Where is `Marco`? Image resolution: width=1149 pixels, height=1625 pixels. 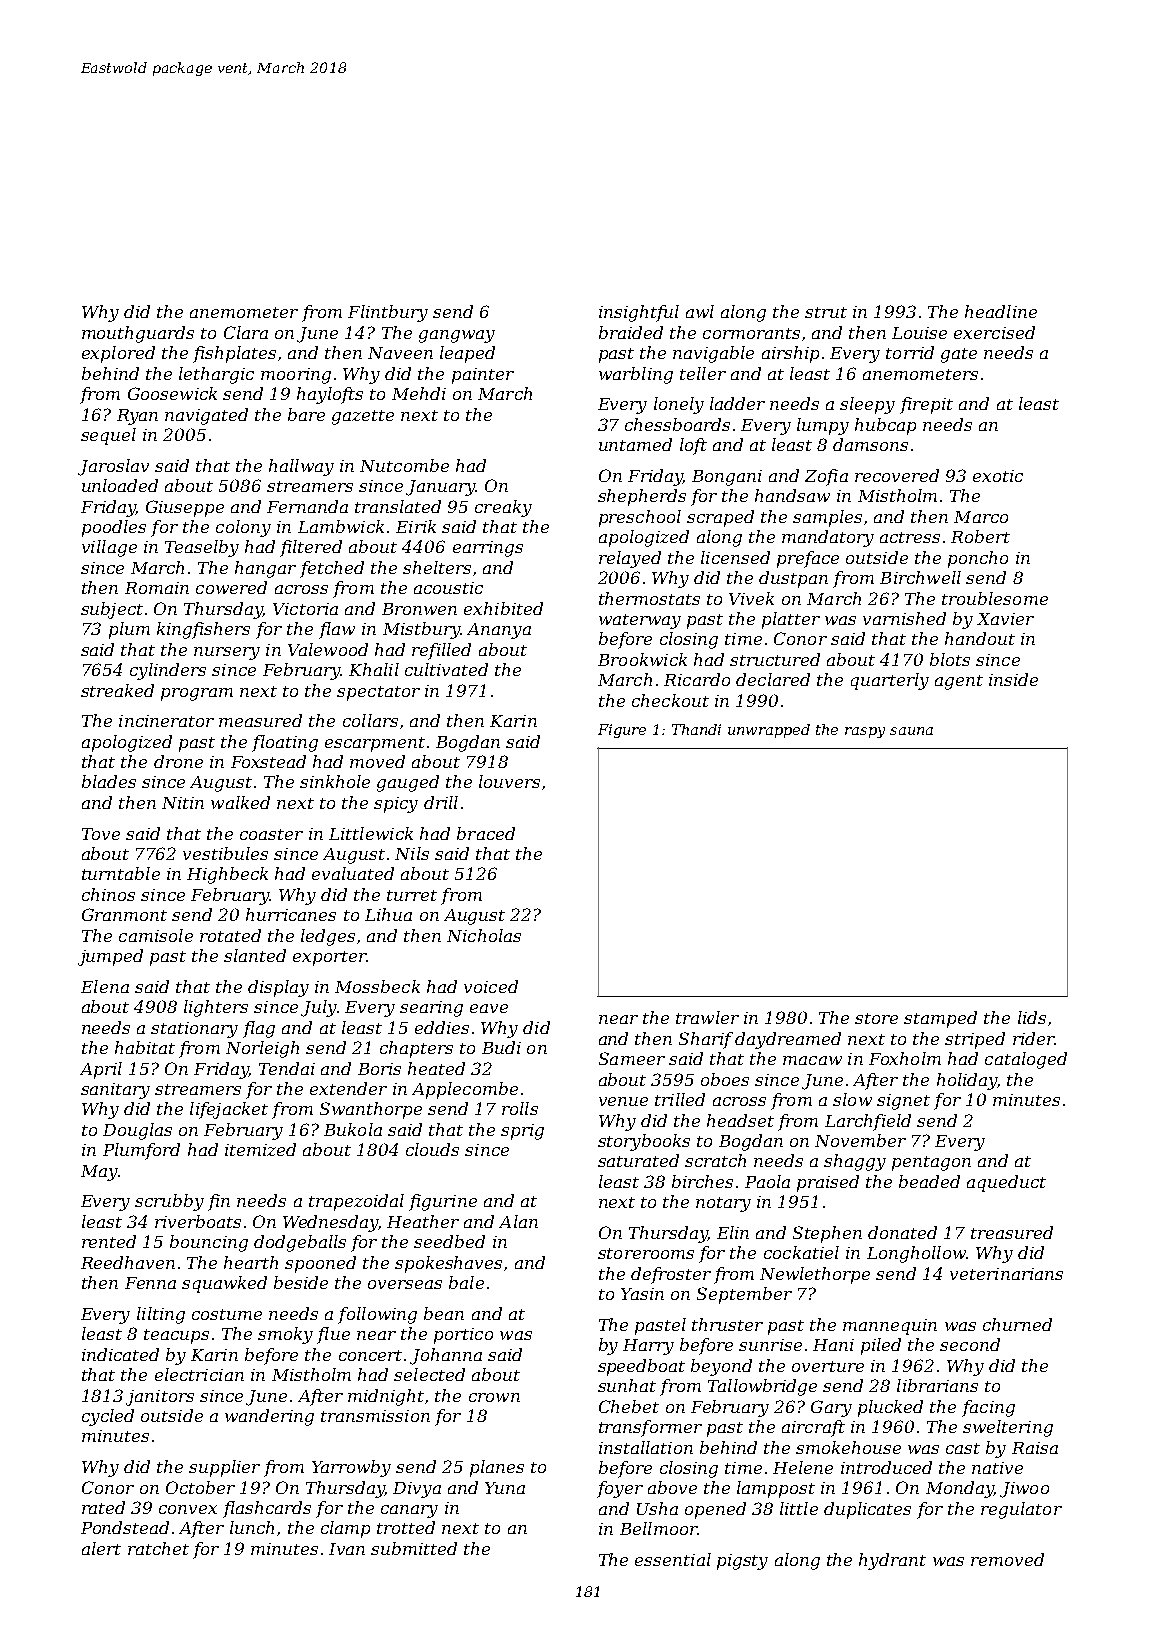 Marco is located at coordinates (981, 517).
